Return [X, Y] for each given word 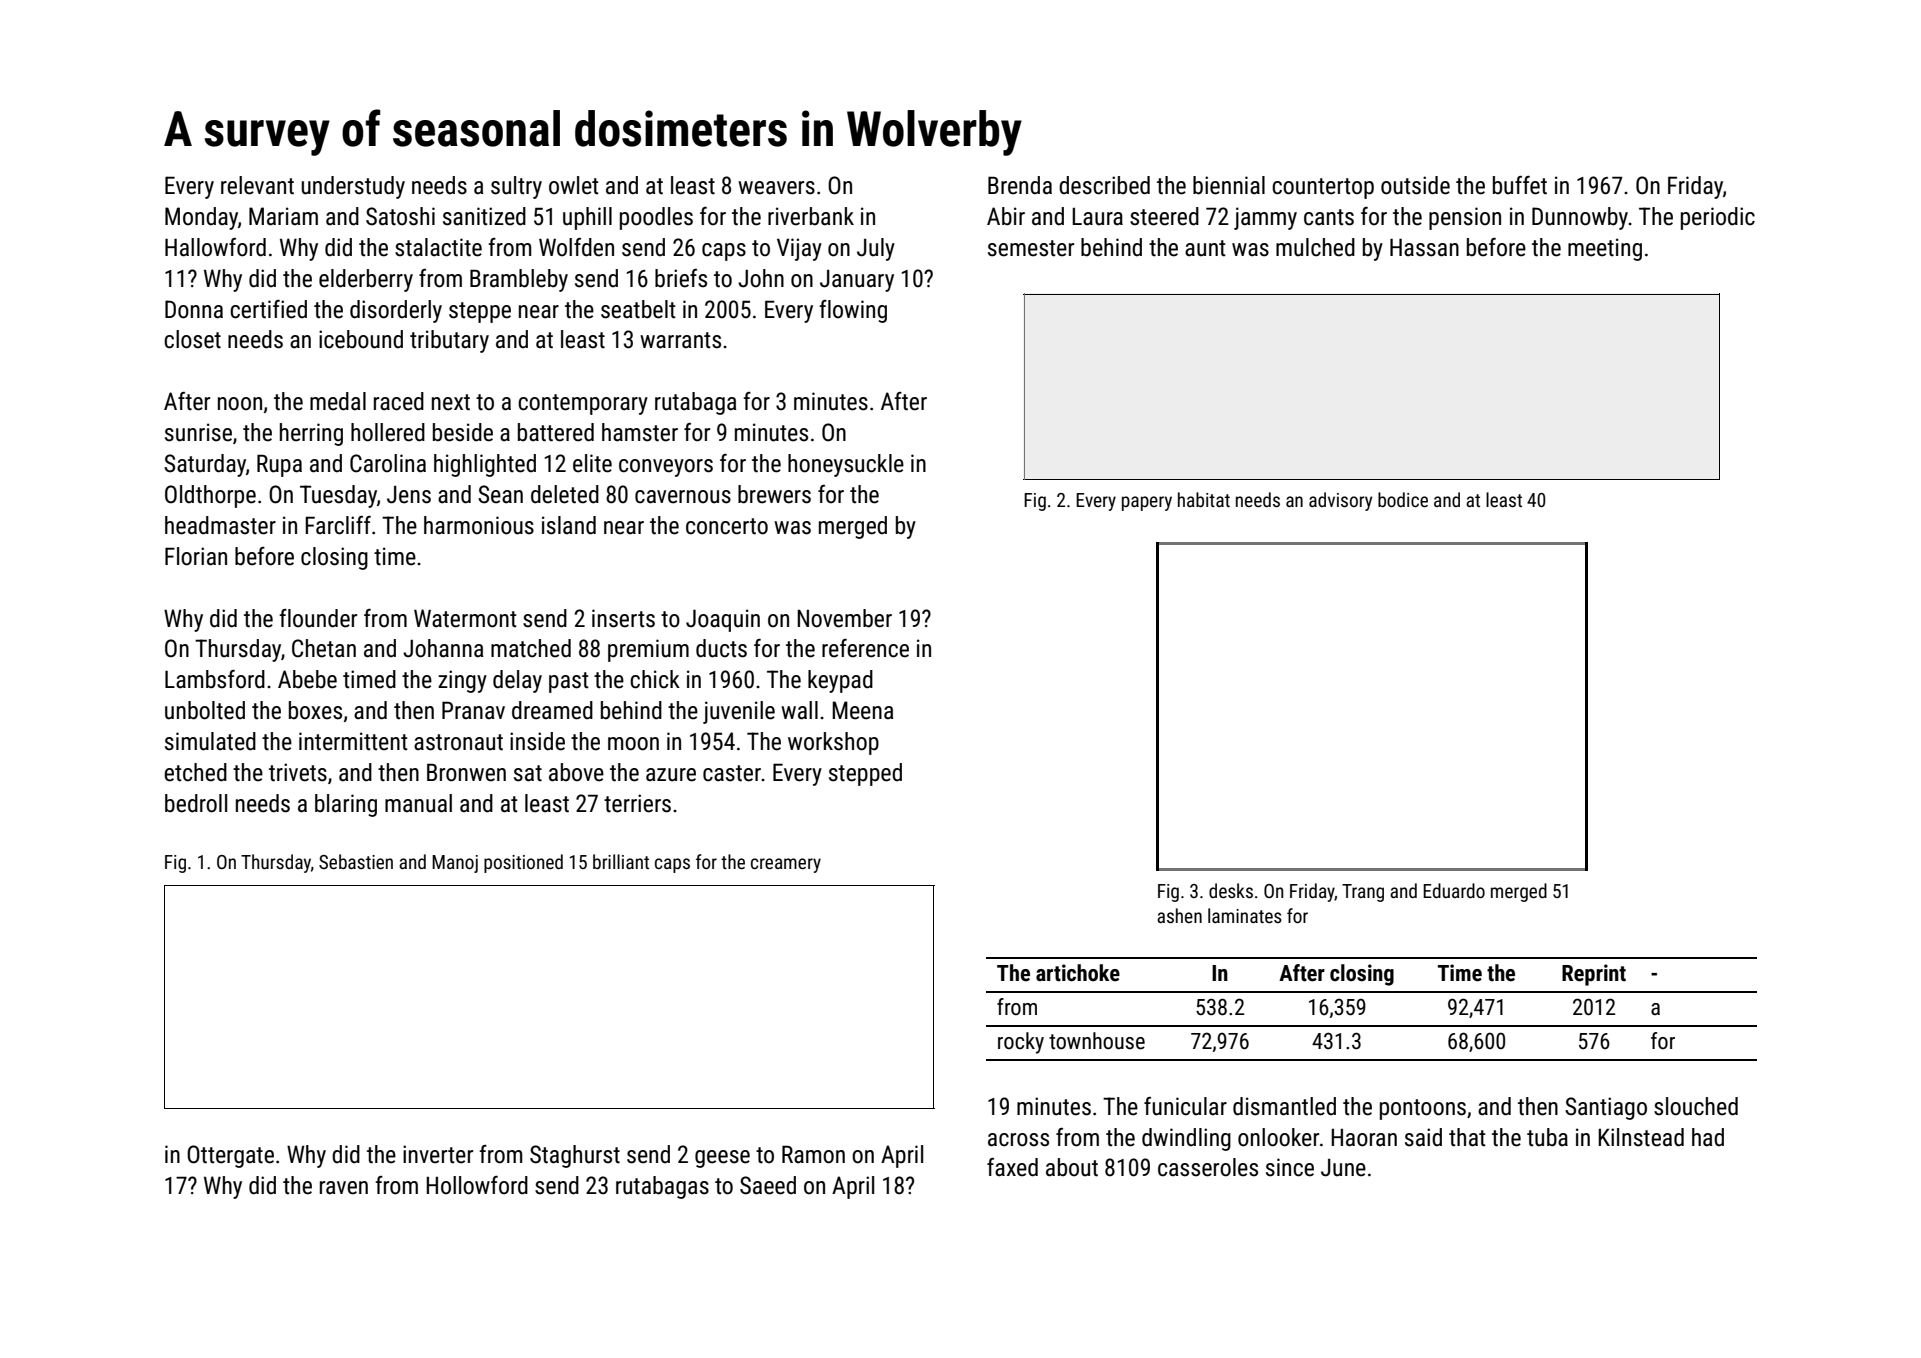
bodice [1403, 499]
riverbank [811, 216]
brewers [774, 494]
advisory [1340, 501]
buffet [1520, 185]
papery [1147, 503]
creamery [786, 865]
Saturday [205, 465]
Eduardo [1454, 890]
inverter [438, 1154]
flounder [318, 618]
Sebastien [356, 861]
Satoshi [400, 216]
